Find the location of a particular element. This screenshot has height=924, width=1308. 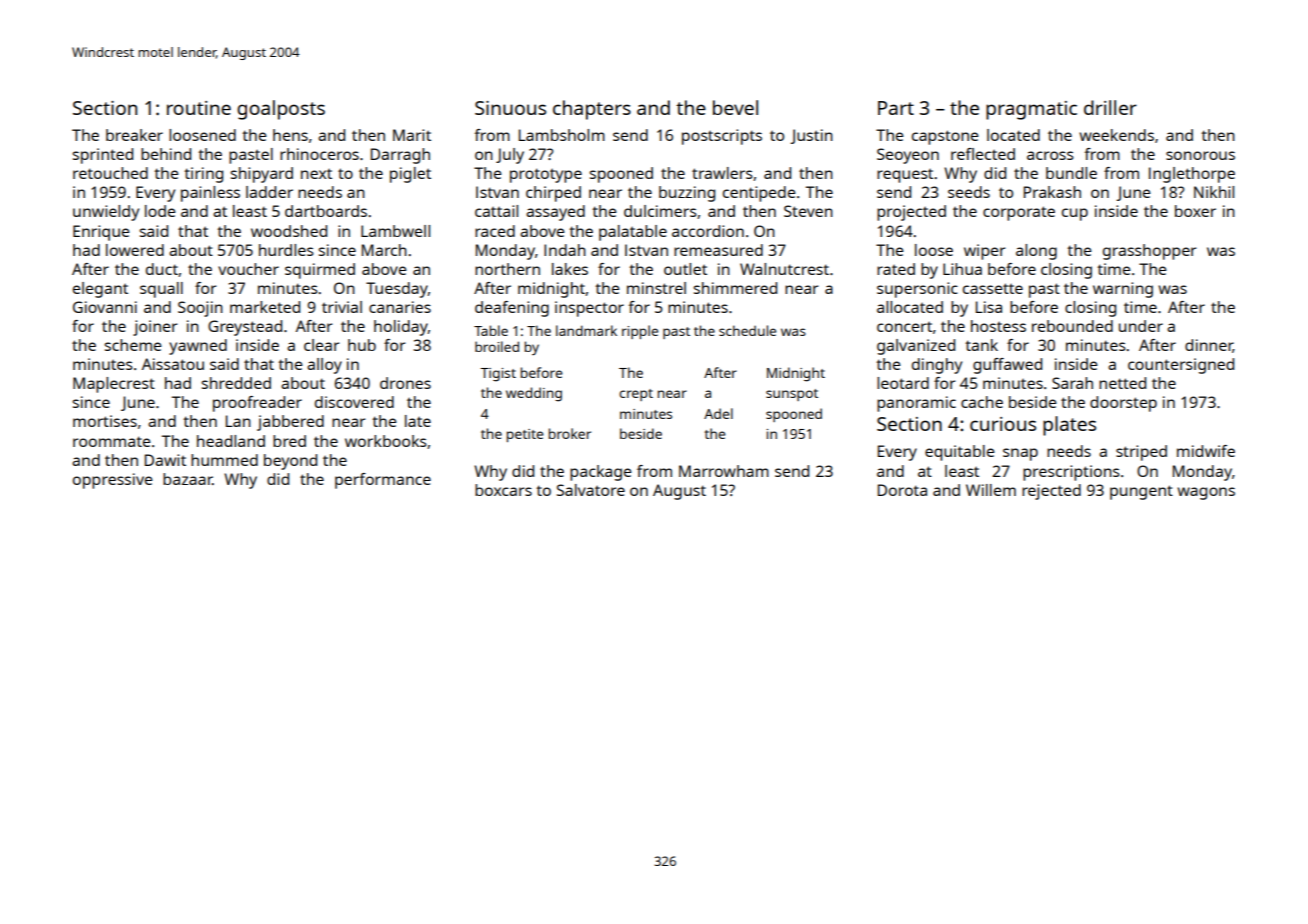

routine is located at coordinates (199, 108).
